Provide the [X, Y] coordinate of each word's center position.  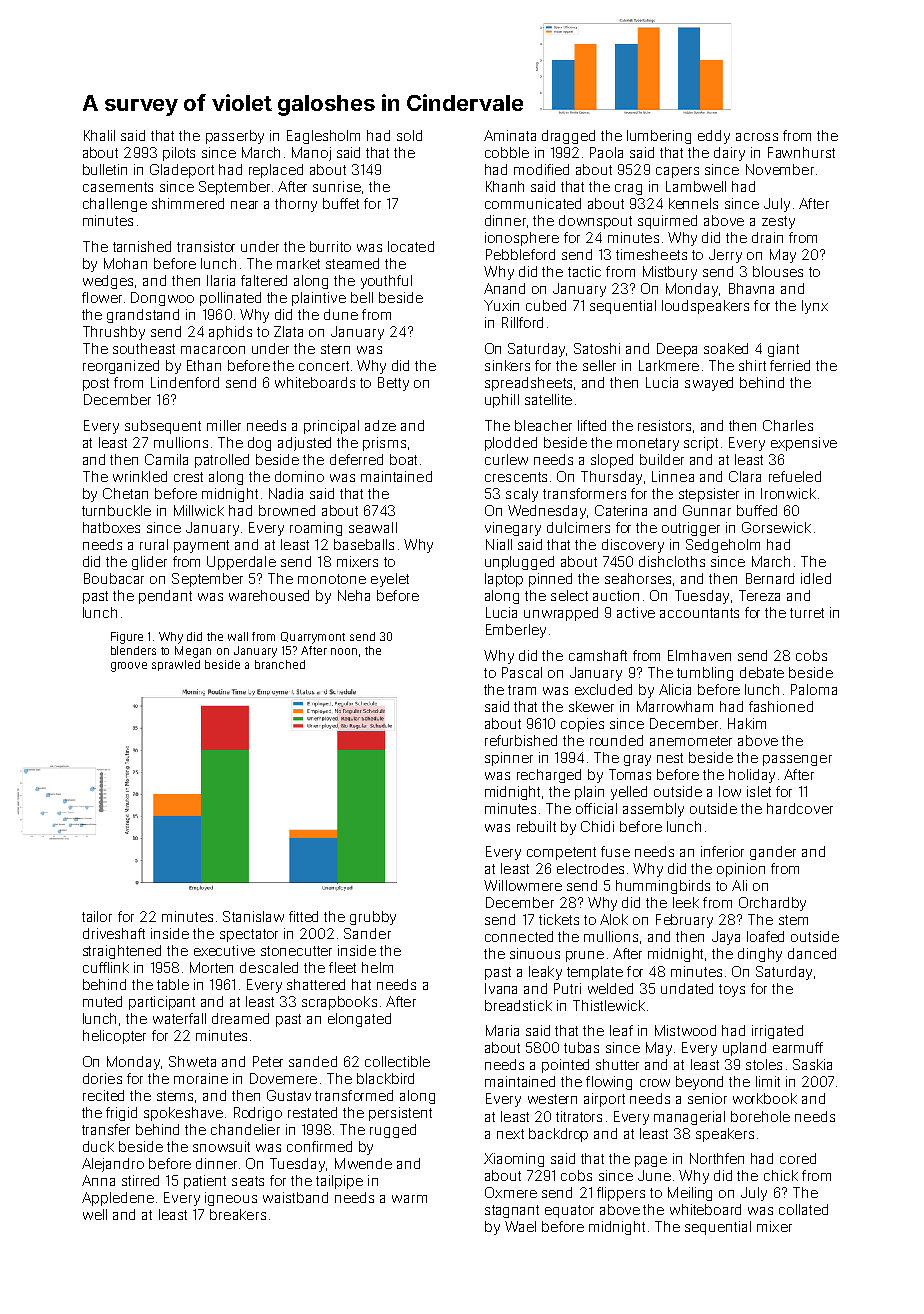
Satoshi [597, 348]
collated [803, 1209]
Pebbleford [520, 254]
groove [129, 667]
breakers [238, 1214]
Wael [520, 1226]
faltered [264, 280]
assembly [653, 810]
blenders [133, 650]
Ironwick [788, 493]
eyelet [390, 580]
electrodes [590, 868]
